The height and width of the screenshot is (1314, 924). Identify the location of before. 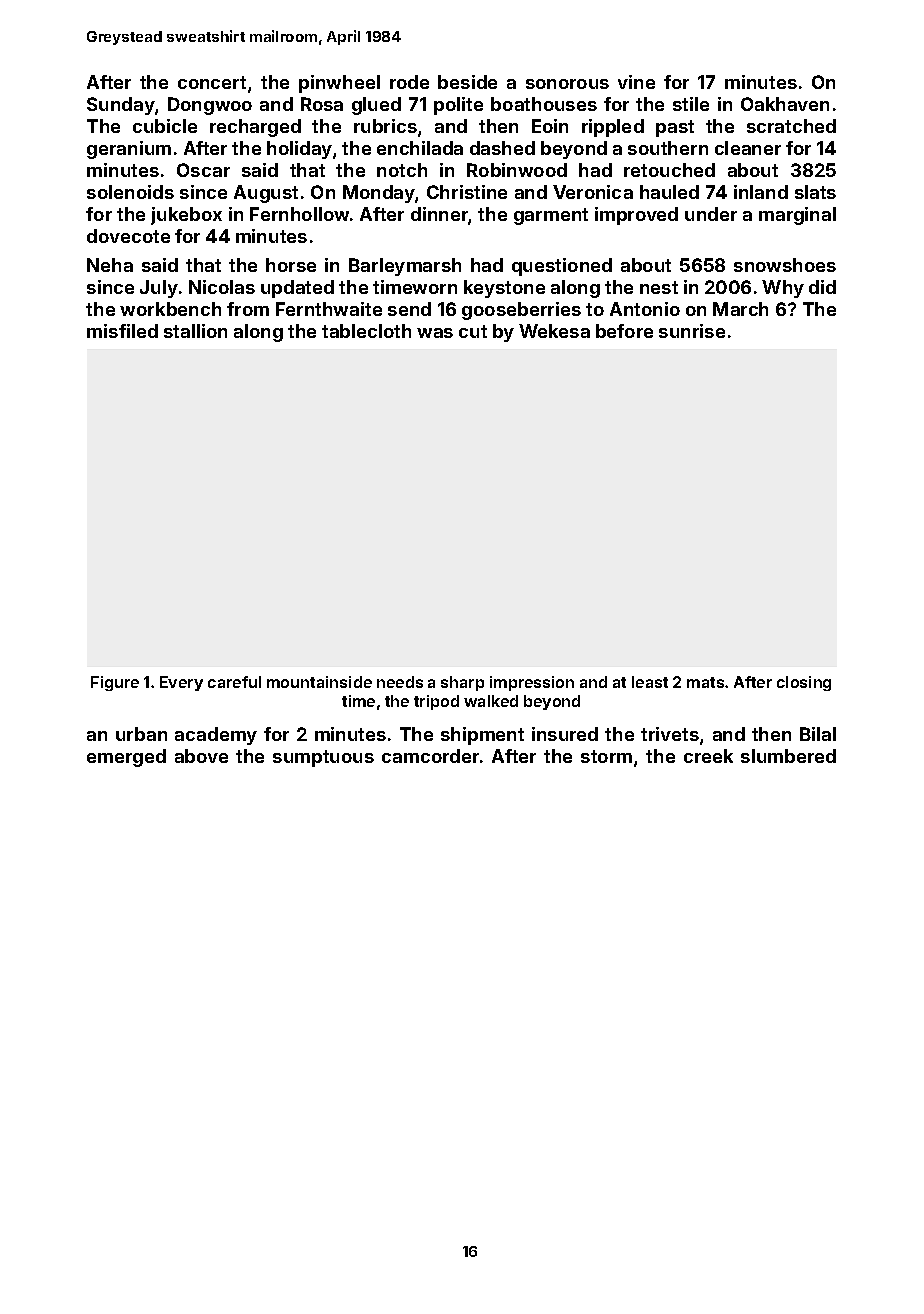
(624, 331).
